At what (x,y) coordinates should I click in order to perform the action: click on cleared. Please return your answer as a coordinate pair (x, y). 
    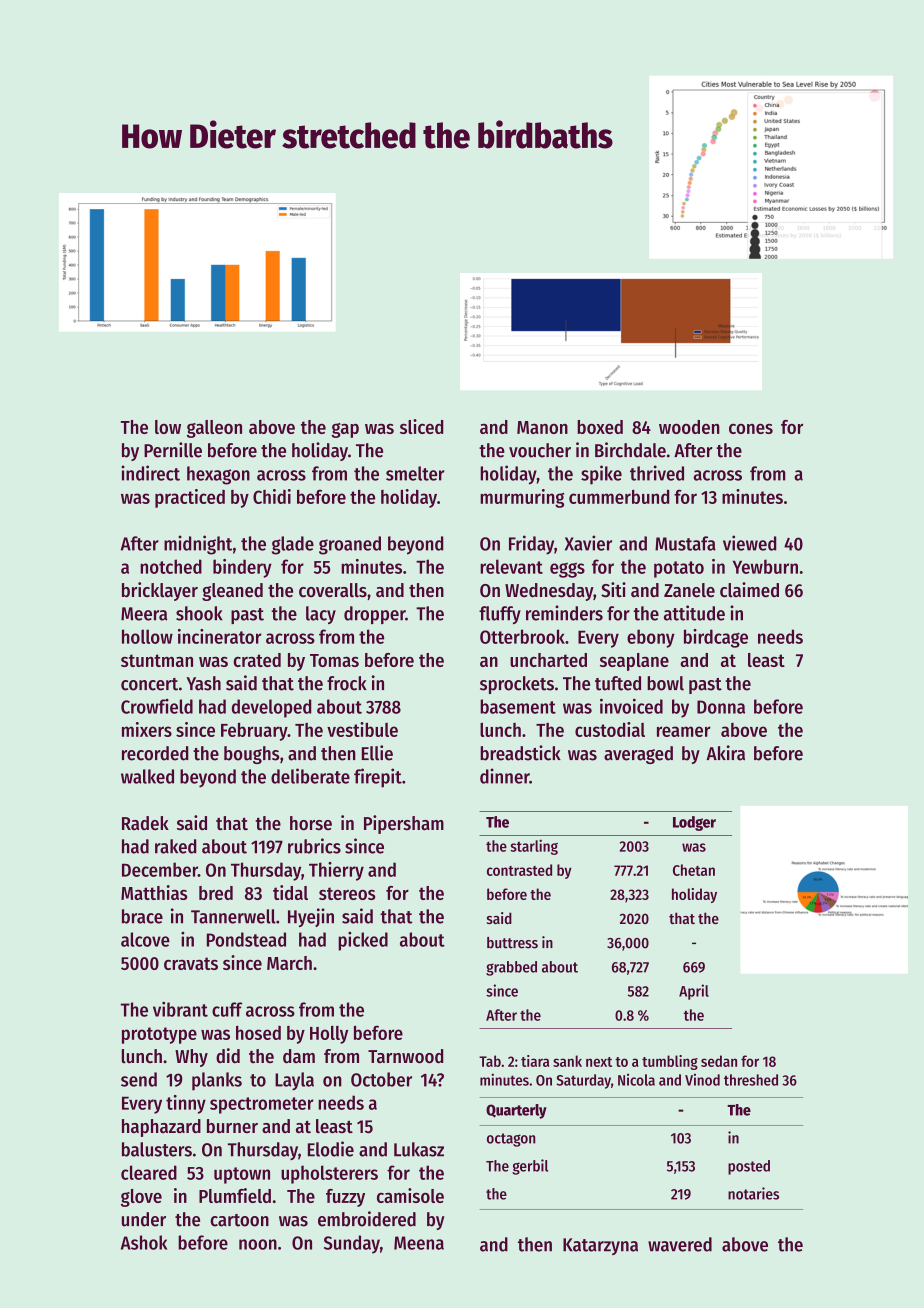
    Looking at the image, I should click on (149, 1172).
